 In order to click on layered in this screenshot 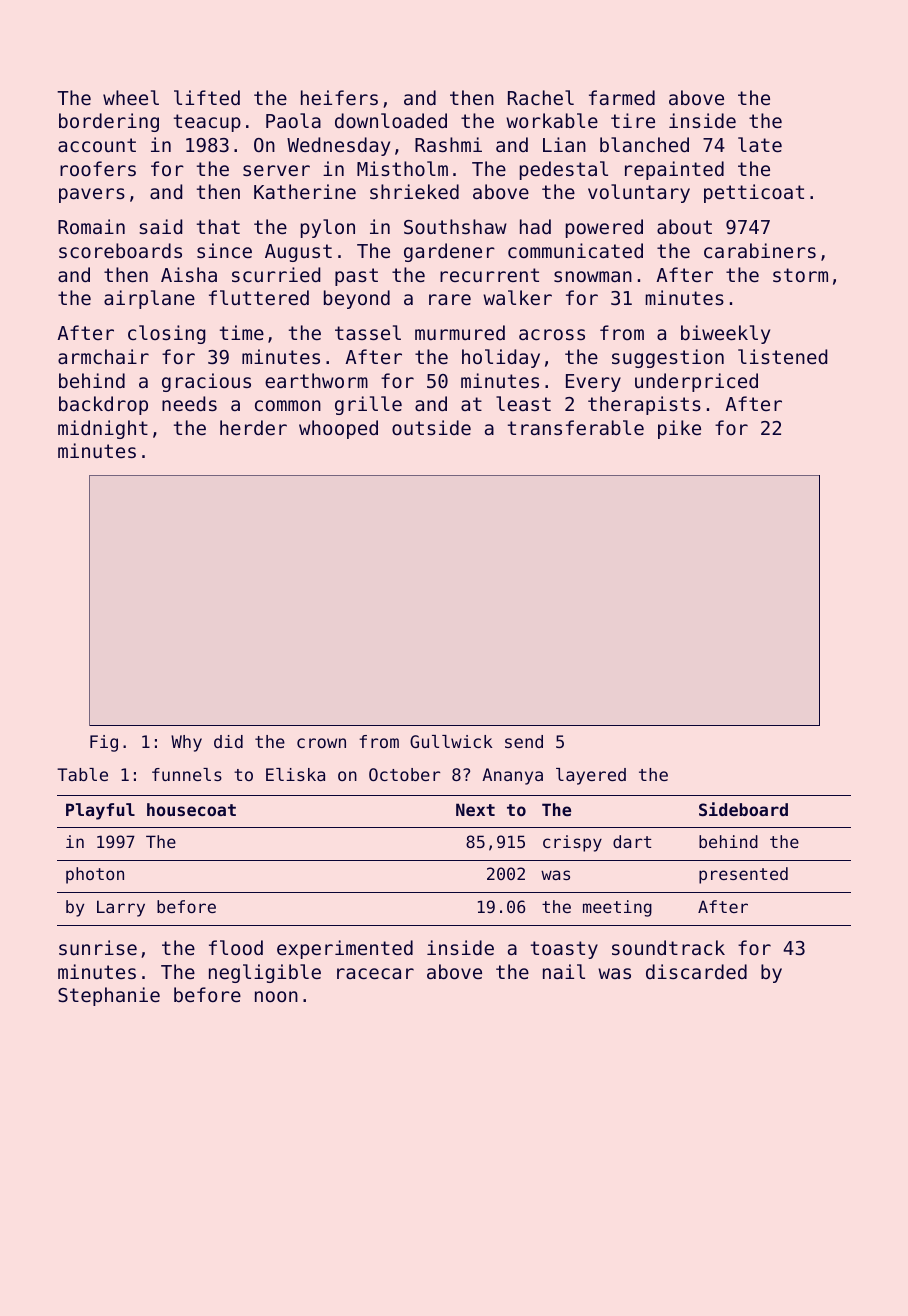, I will do `click(591, 776)`.
